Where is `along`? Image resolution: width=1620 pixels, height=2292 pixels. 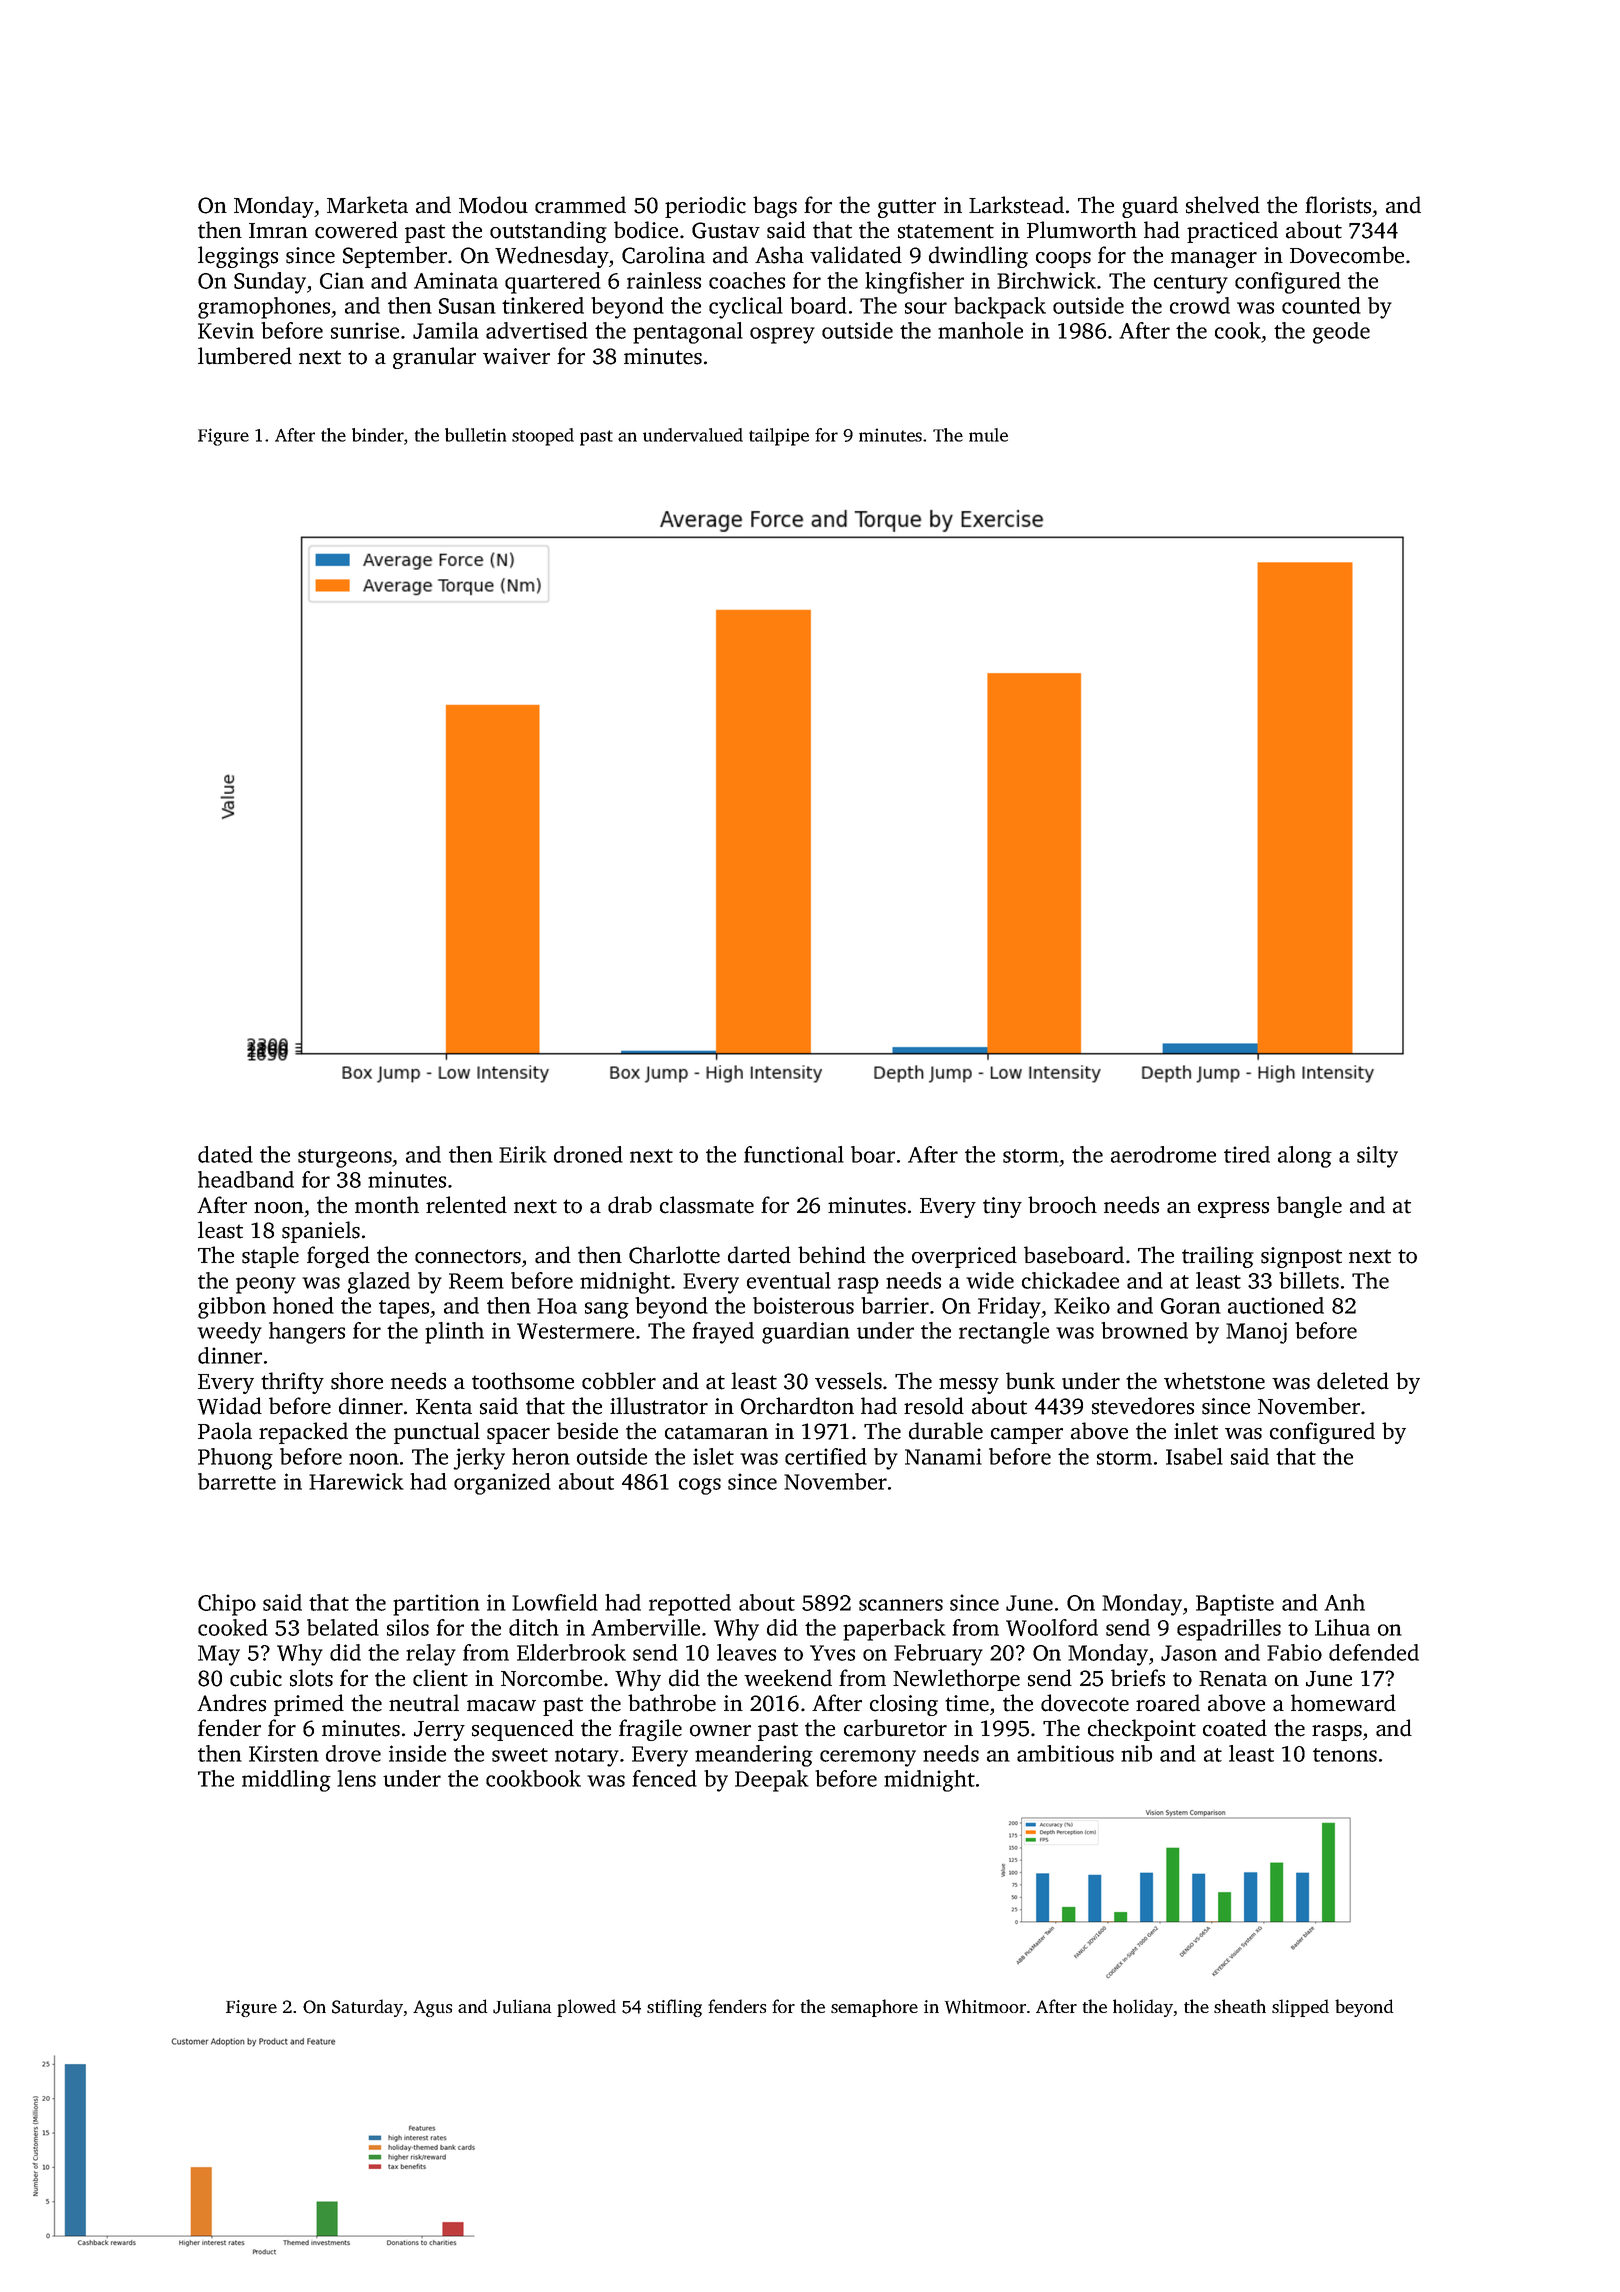
along is located at coordinates (1305, 1157).
